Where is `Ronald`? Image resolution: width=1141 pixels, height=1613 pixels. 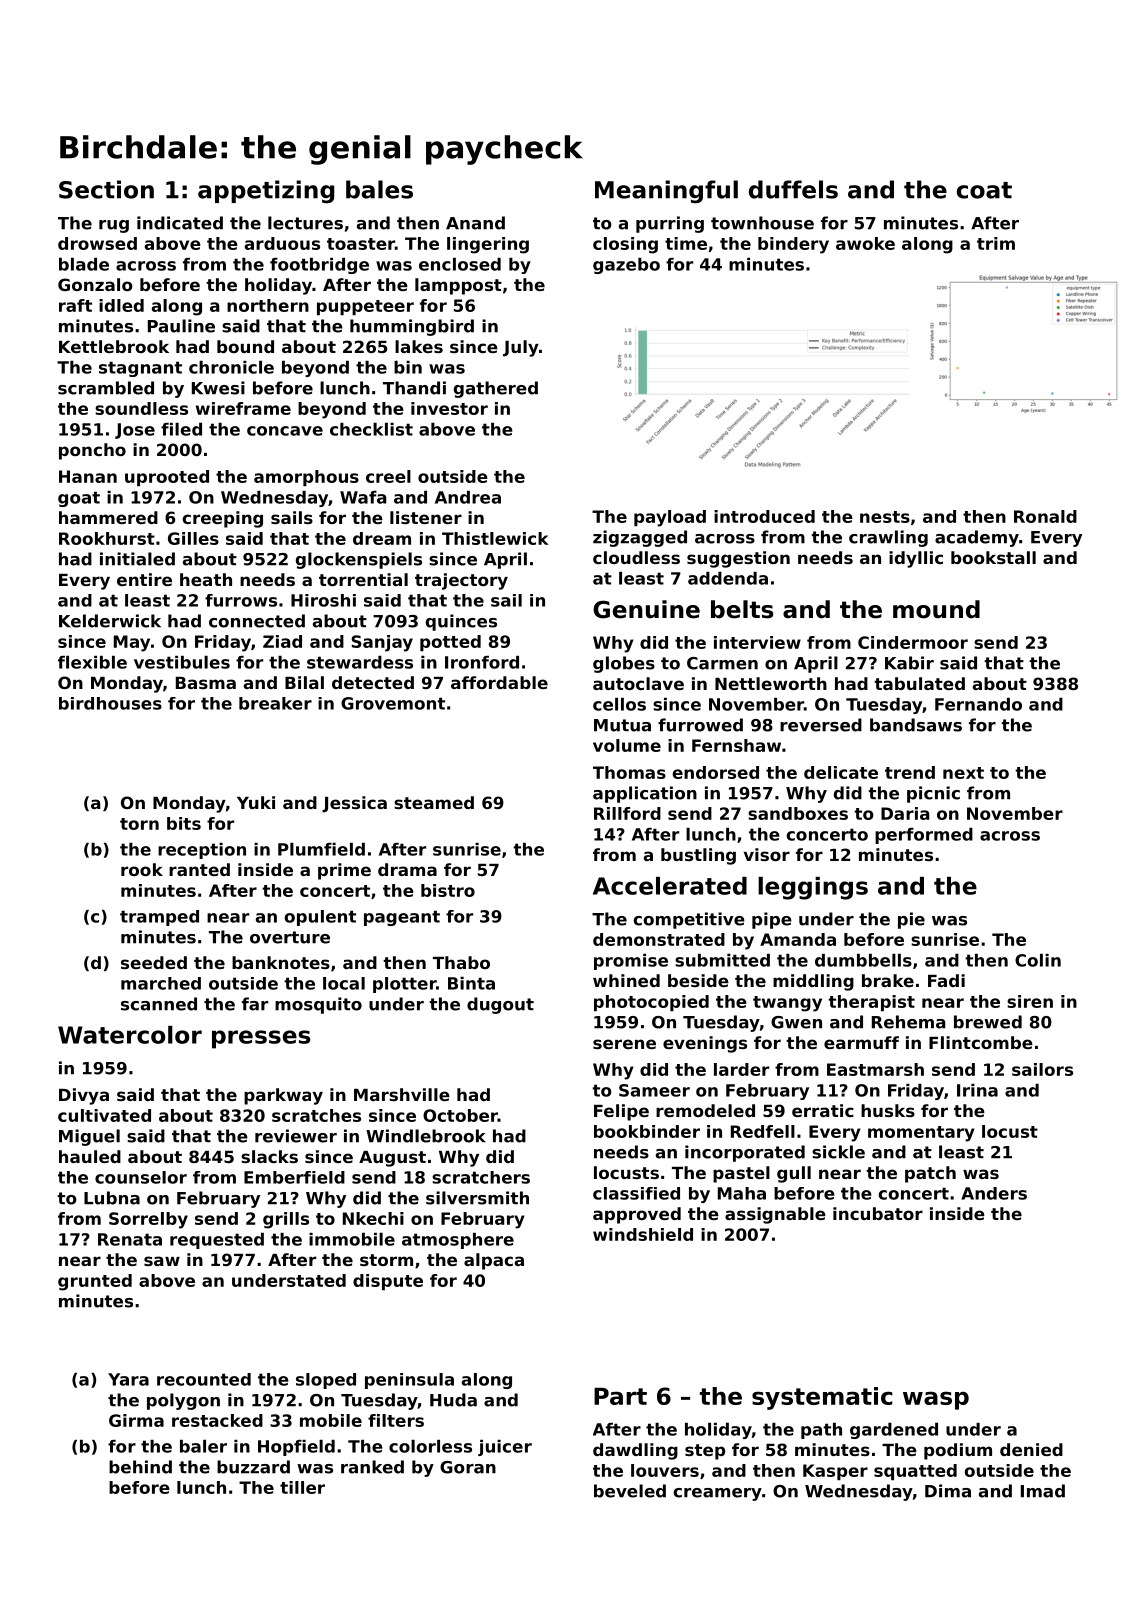 Ronald is located at coordinates (1045, 516).
